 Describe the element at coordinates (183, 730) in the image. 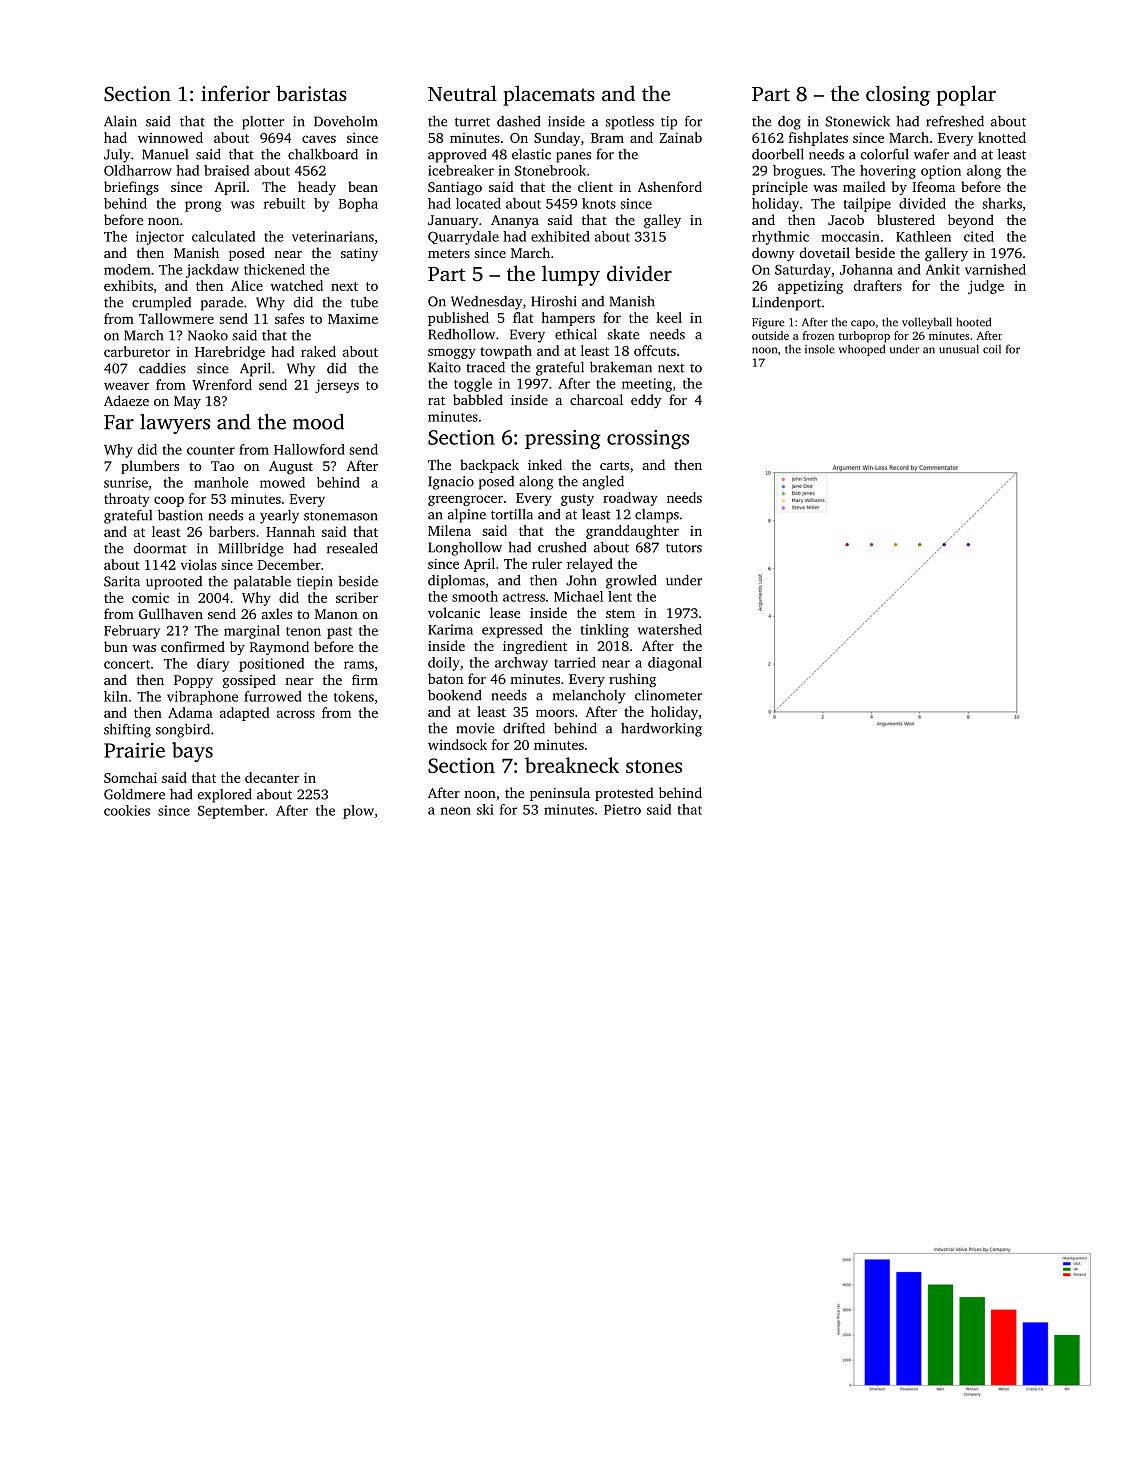

I see `songbird` at that location.
